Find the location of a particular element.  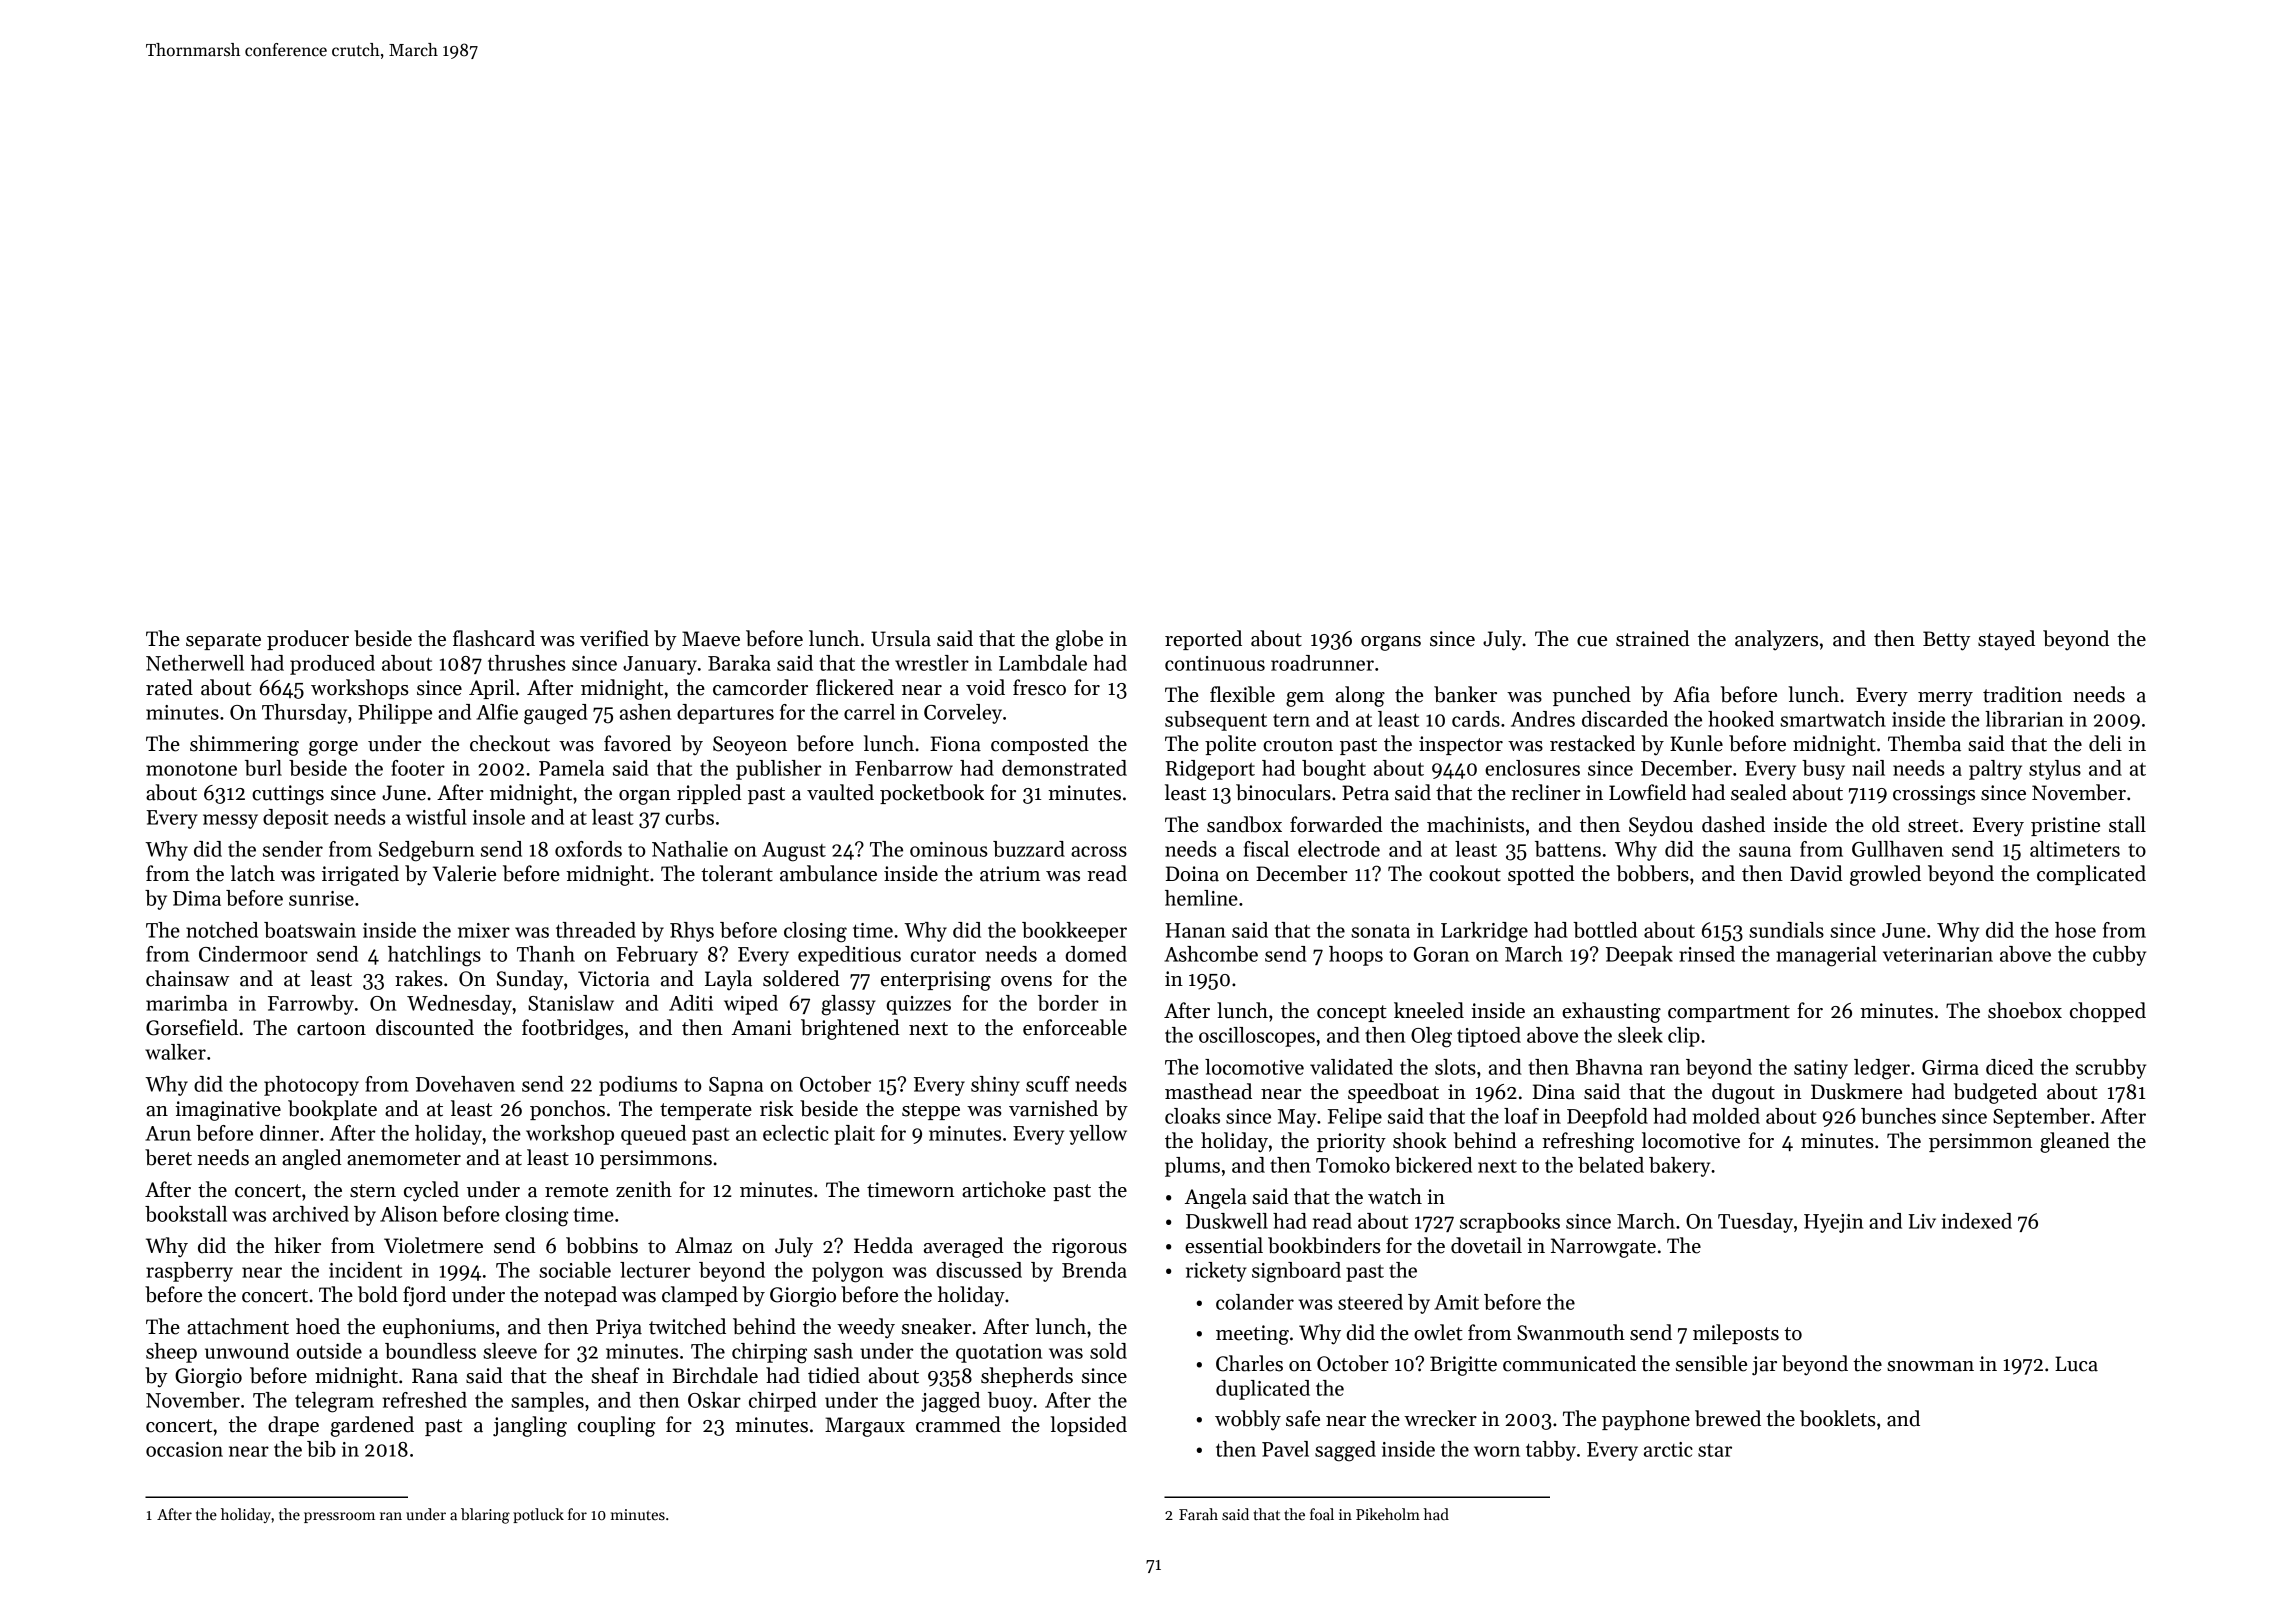

gleaned is located at coordinates (2075, 1142).
